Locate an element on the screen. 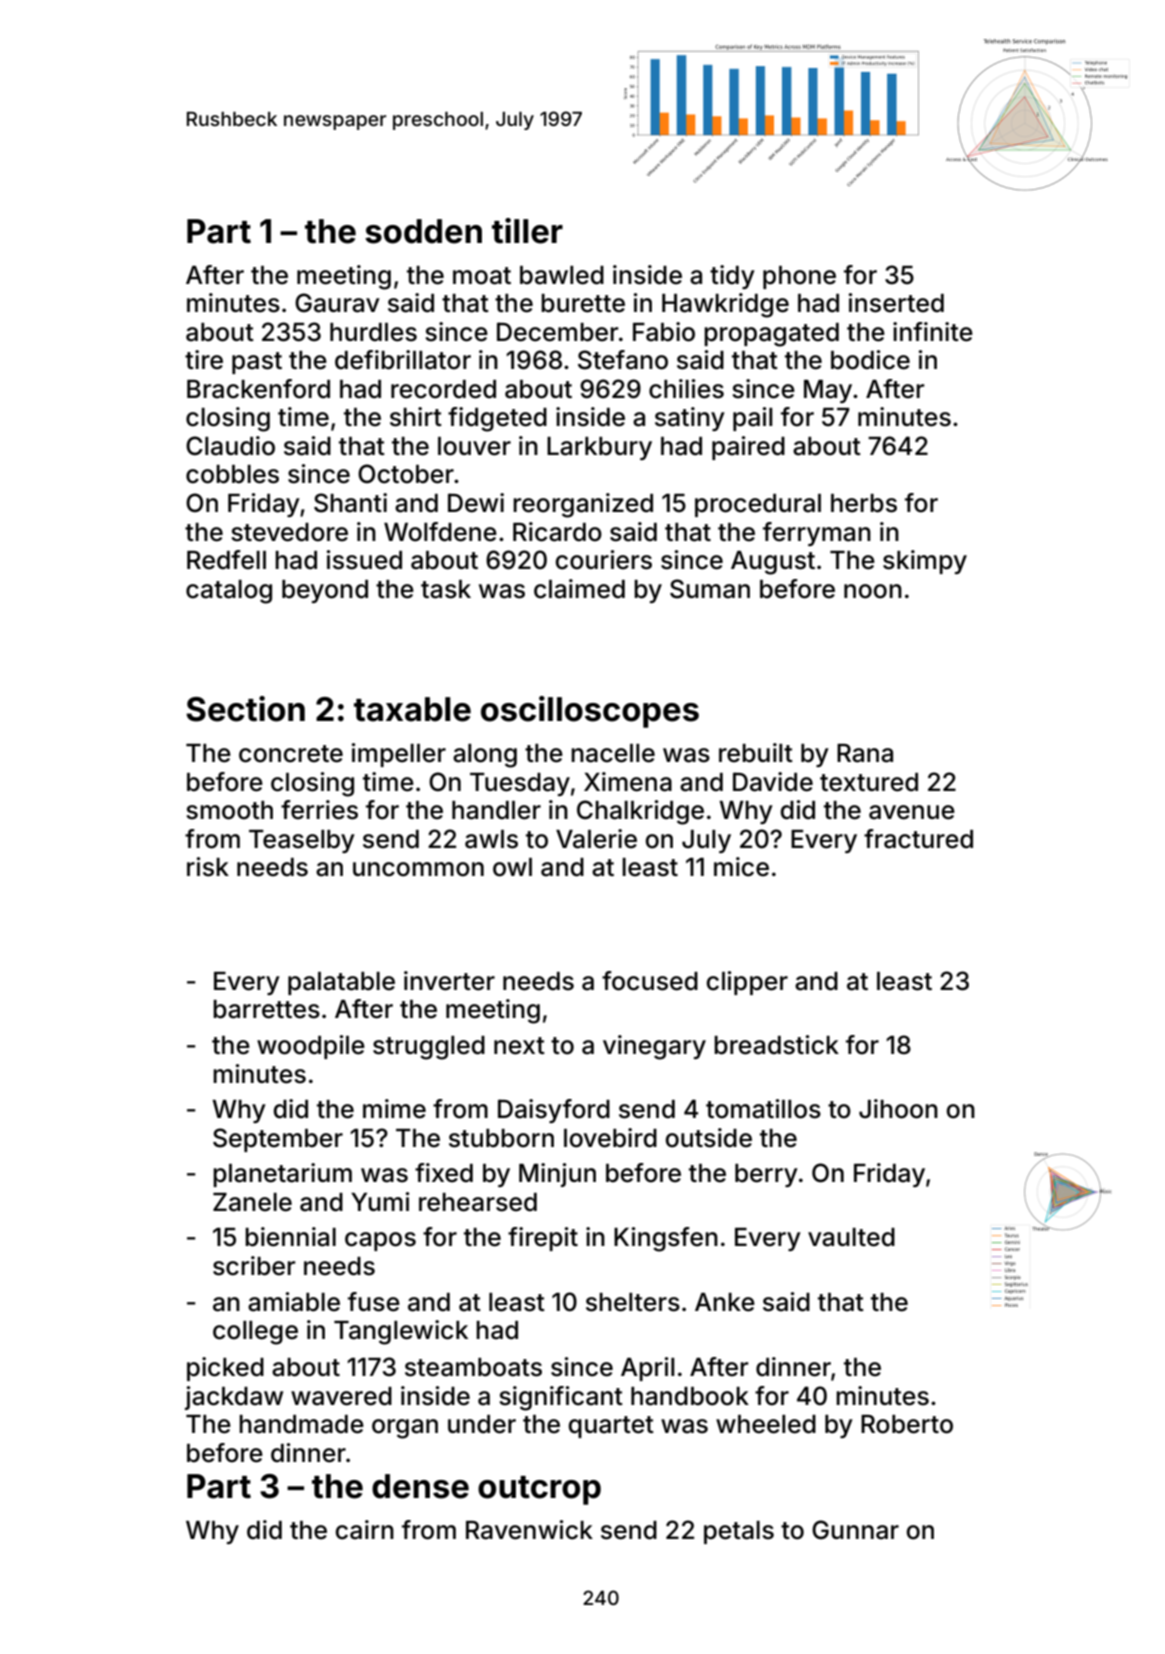 This screenshot has width=1165, height=1654. wavered is located at coordinates (341, 1396).
